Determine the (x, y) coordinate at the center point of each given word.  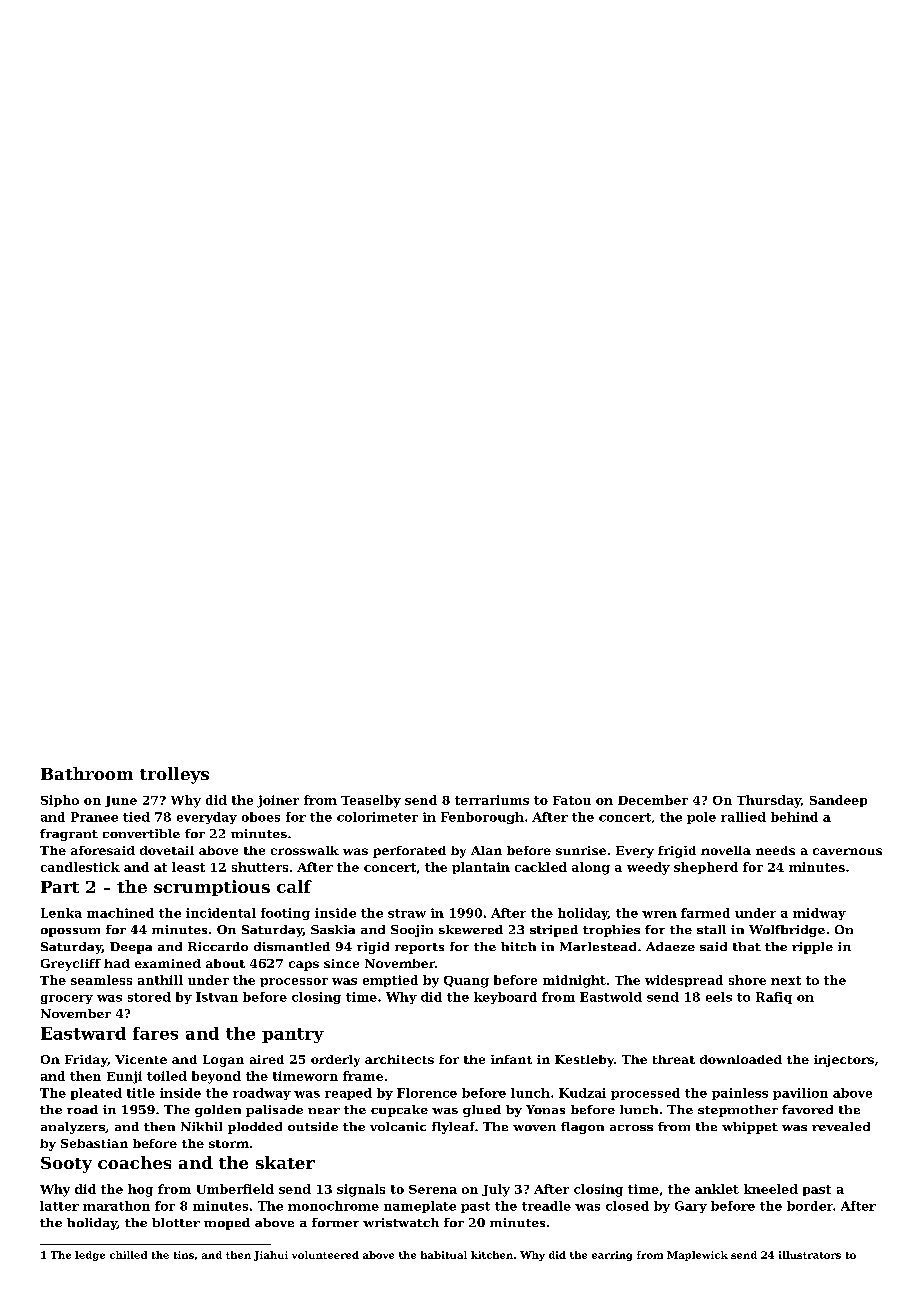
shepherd (706, 868)
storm (229, 1144)
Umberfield (235, 1189)
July (496, 1190)
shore (747, 980)
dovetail (167, 850)
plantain (481, 868)
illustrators (810, 1255)
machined (120, 913)
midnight (574, 981)
